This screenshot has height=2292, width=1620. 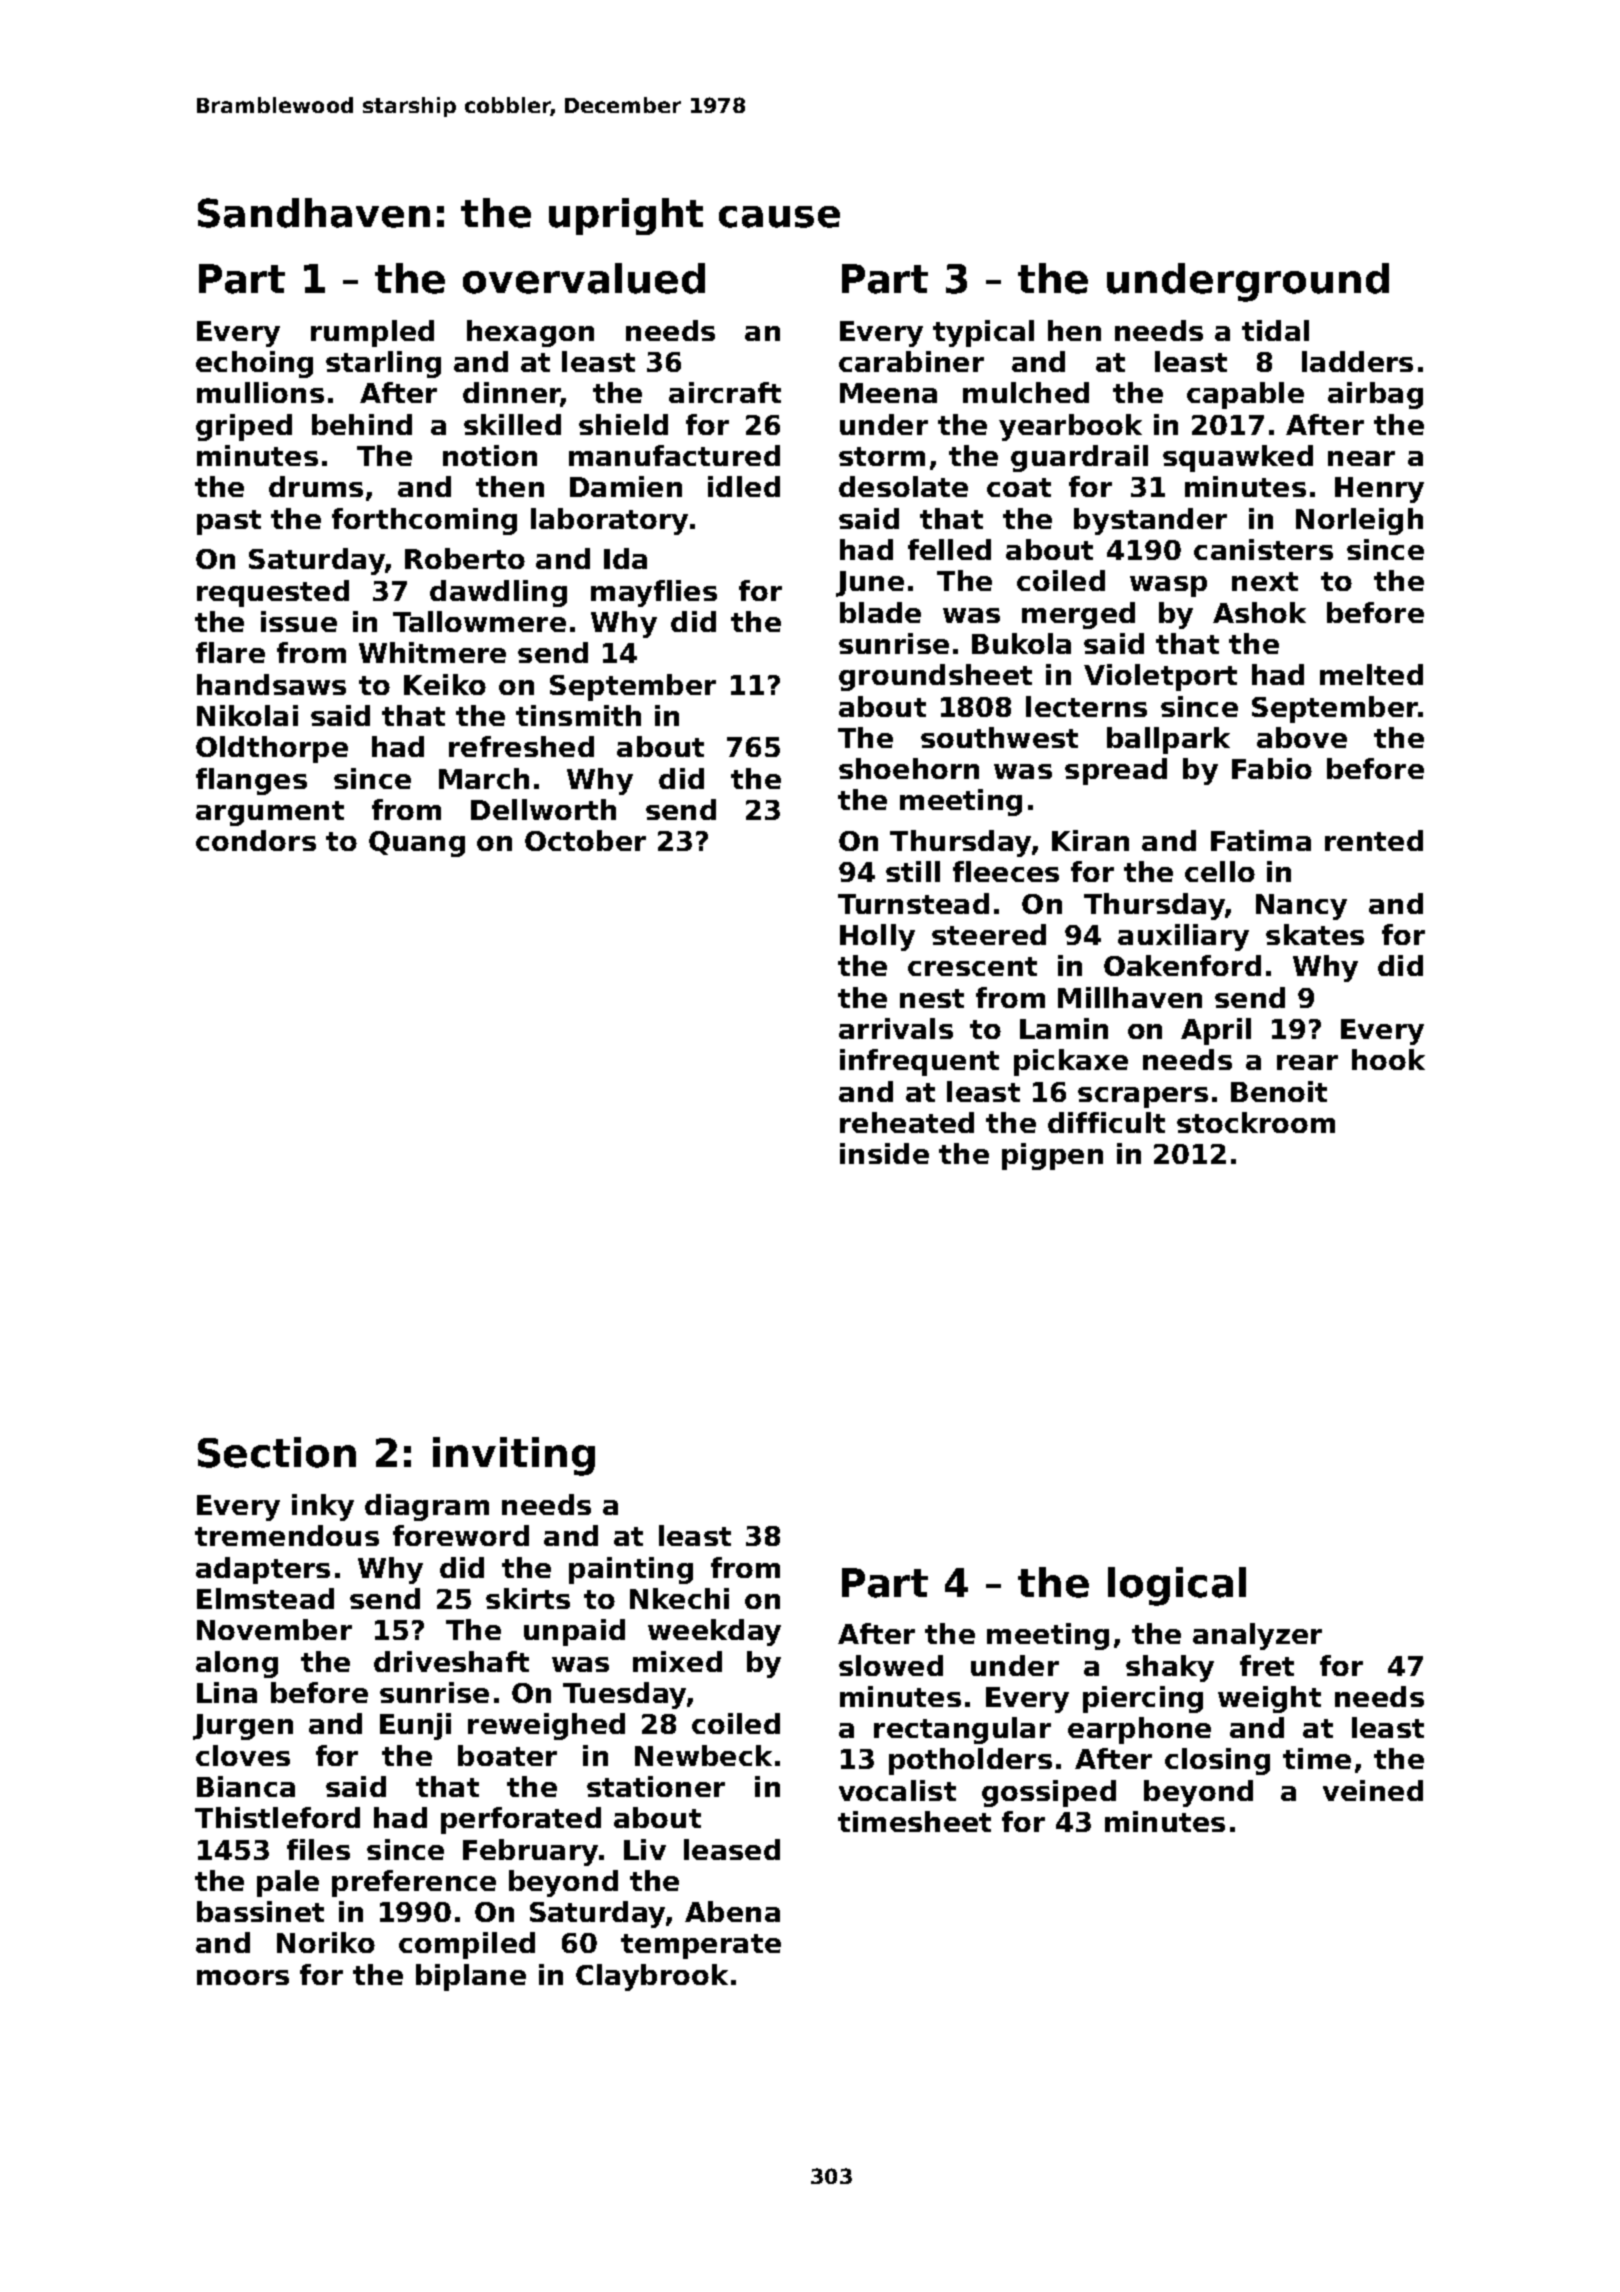 I want to click on biplane, so click(x=471, y=1977).
